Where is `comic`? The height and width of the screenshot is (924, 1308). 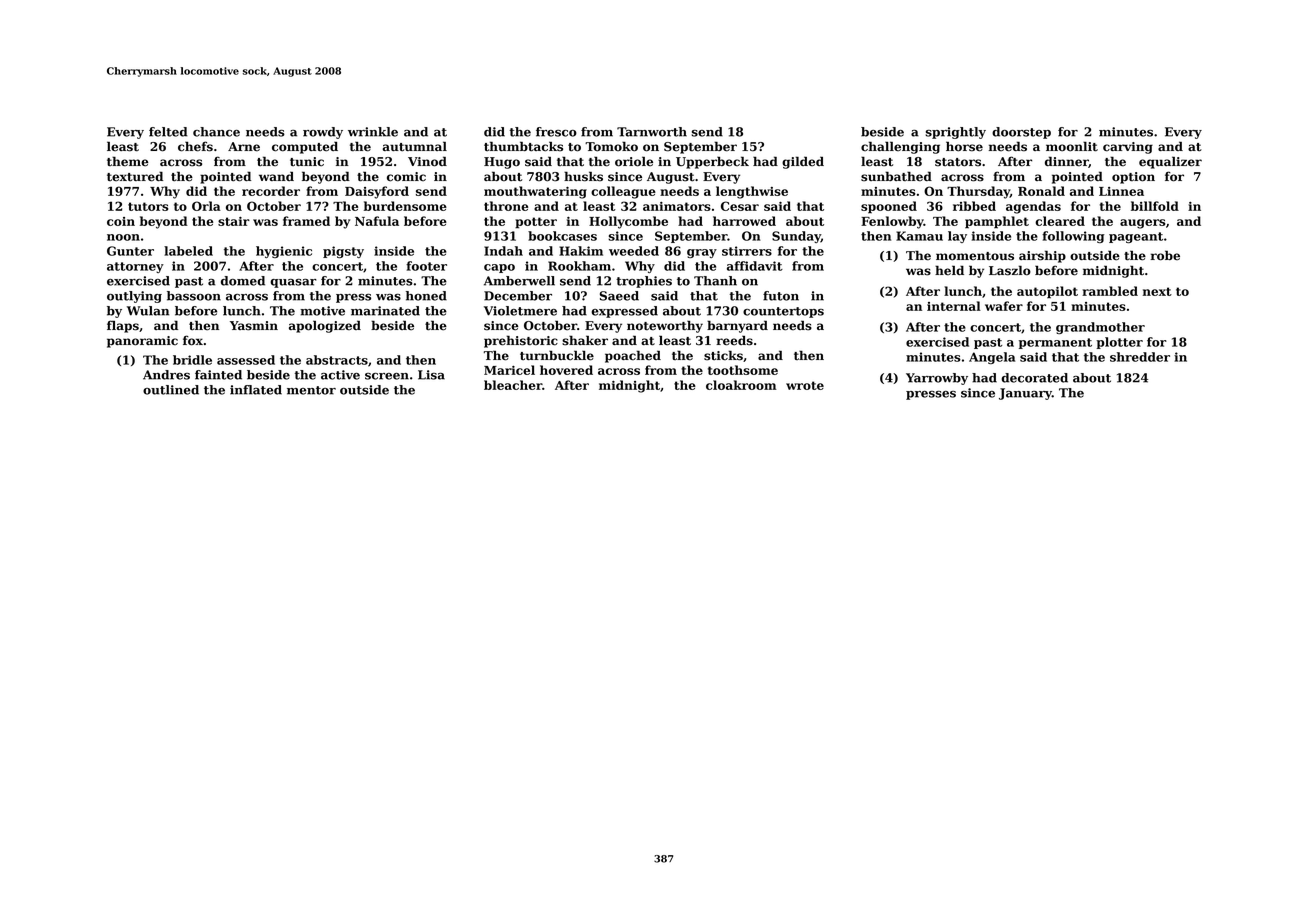 comic is located at coordinates (406, 177).
